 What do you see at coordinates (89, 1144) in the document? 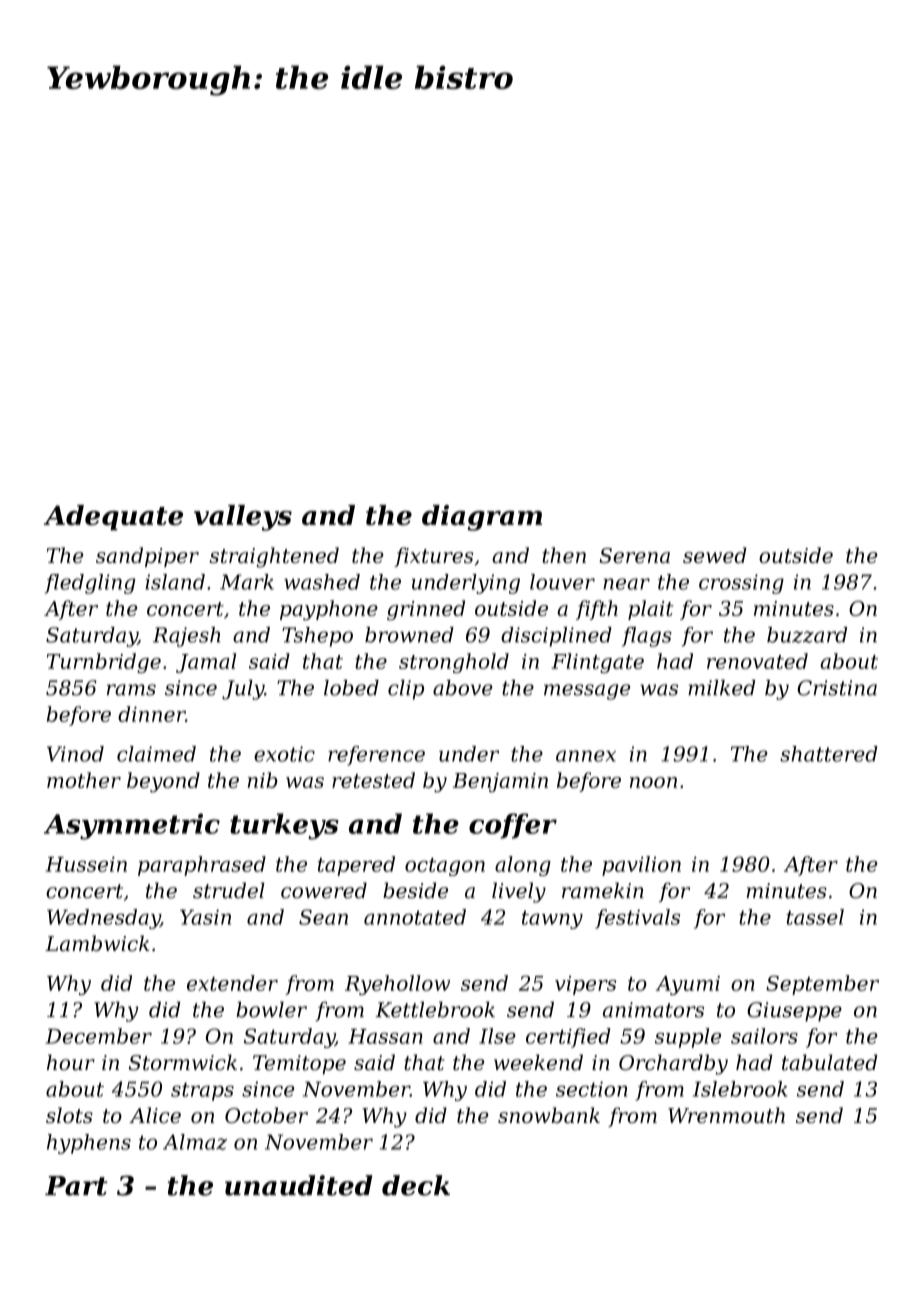
I see `hyphens` at bounding box center [89, 1144].
